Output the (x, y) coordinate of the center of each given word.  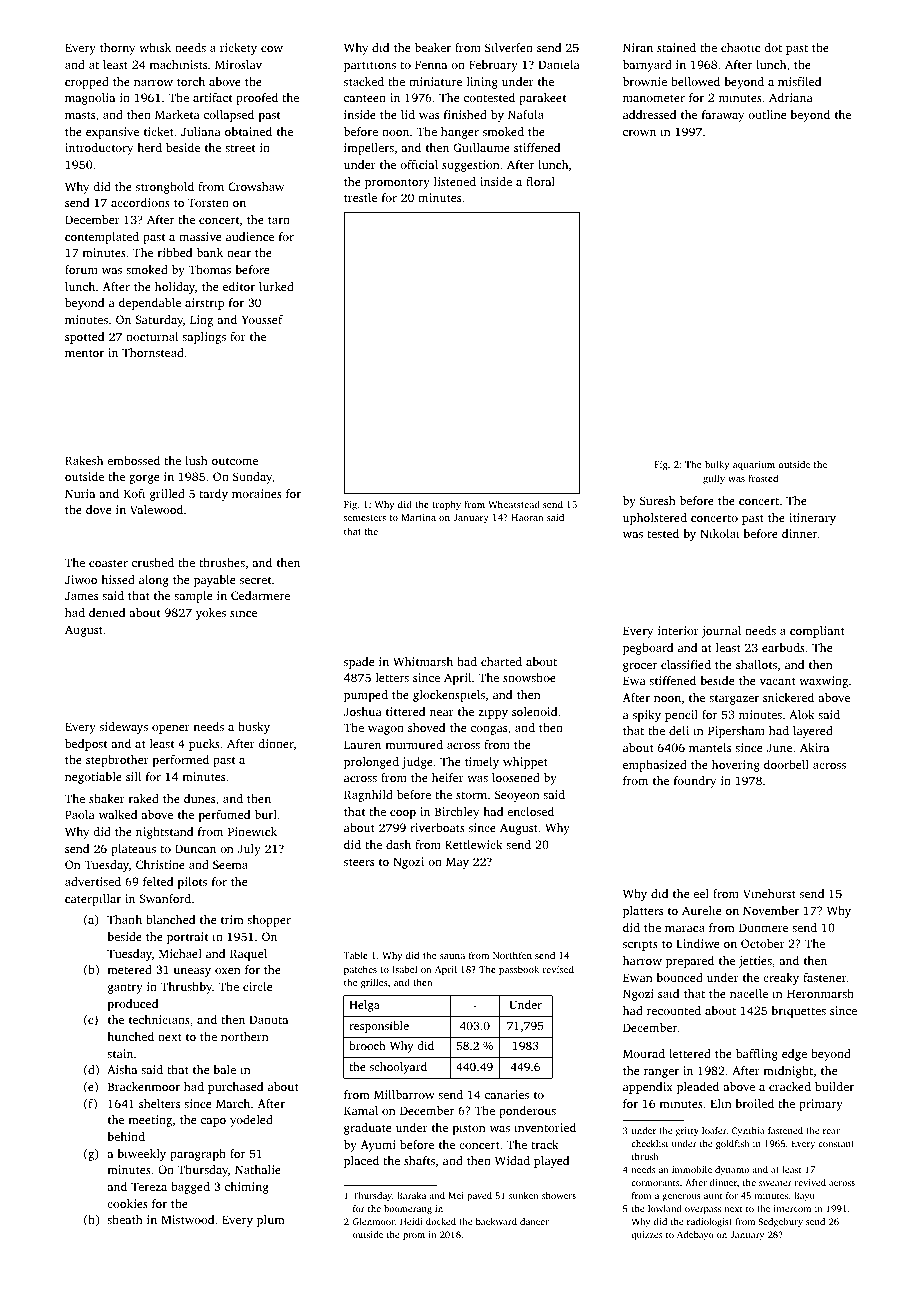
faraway (723, 116)
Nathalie (258, 1169)
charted (501, 661)
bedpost (86, 745)
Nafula (526, 114)
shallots (756, 664)
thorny (117, 49)
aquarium (754, 465)
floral (540, 181)
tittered (405, 711)
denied (107, 612)
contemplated (102, 238)
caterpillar (93, 900)
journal (721, 632)
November (771, 910)
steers (359, 862)
